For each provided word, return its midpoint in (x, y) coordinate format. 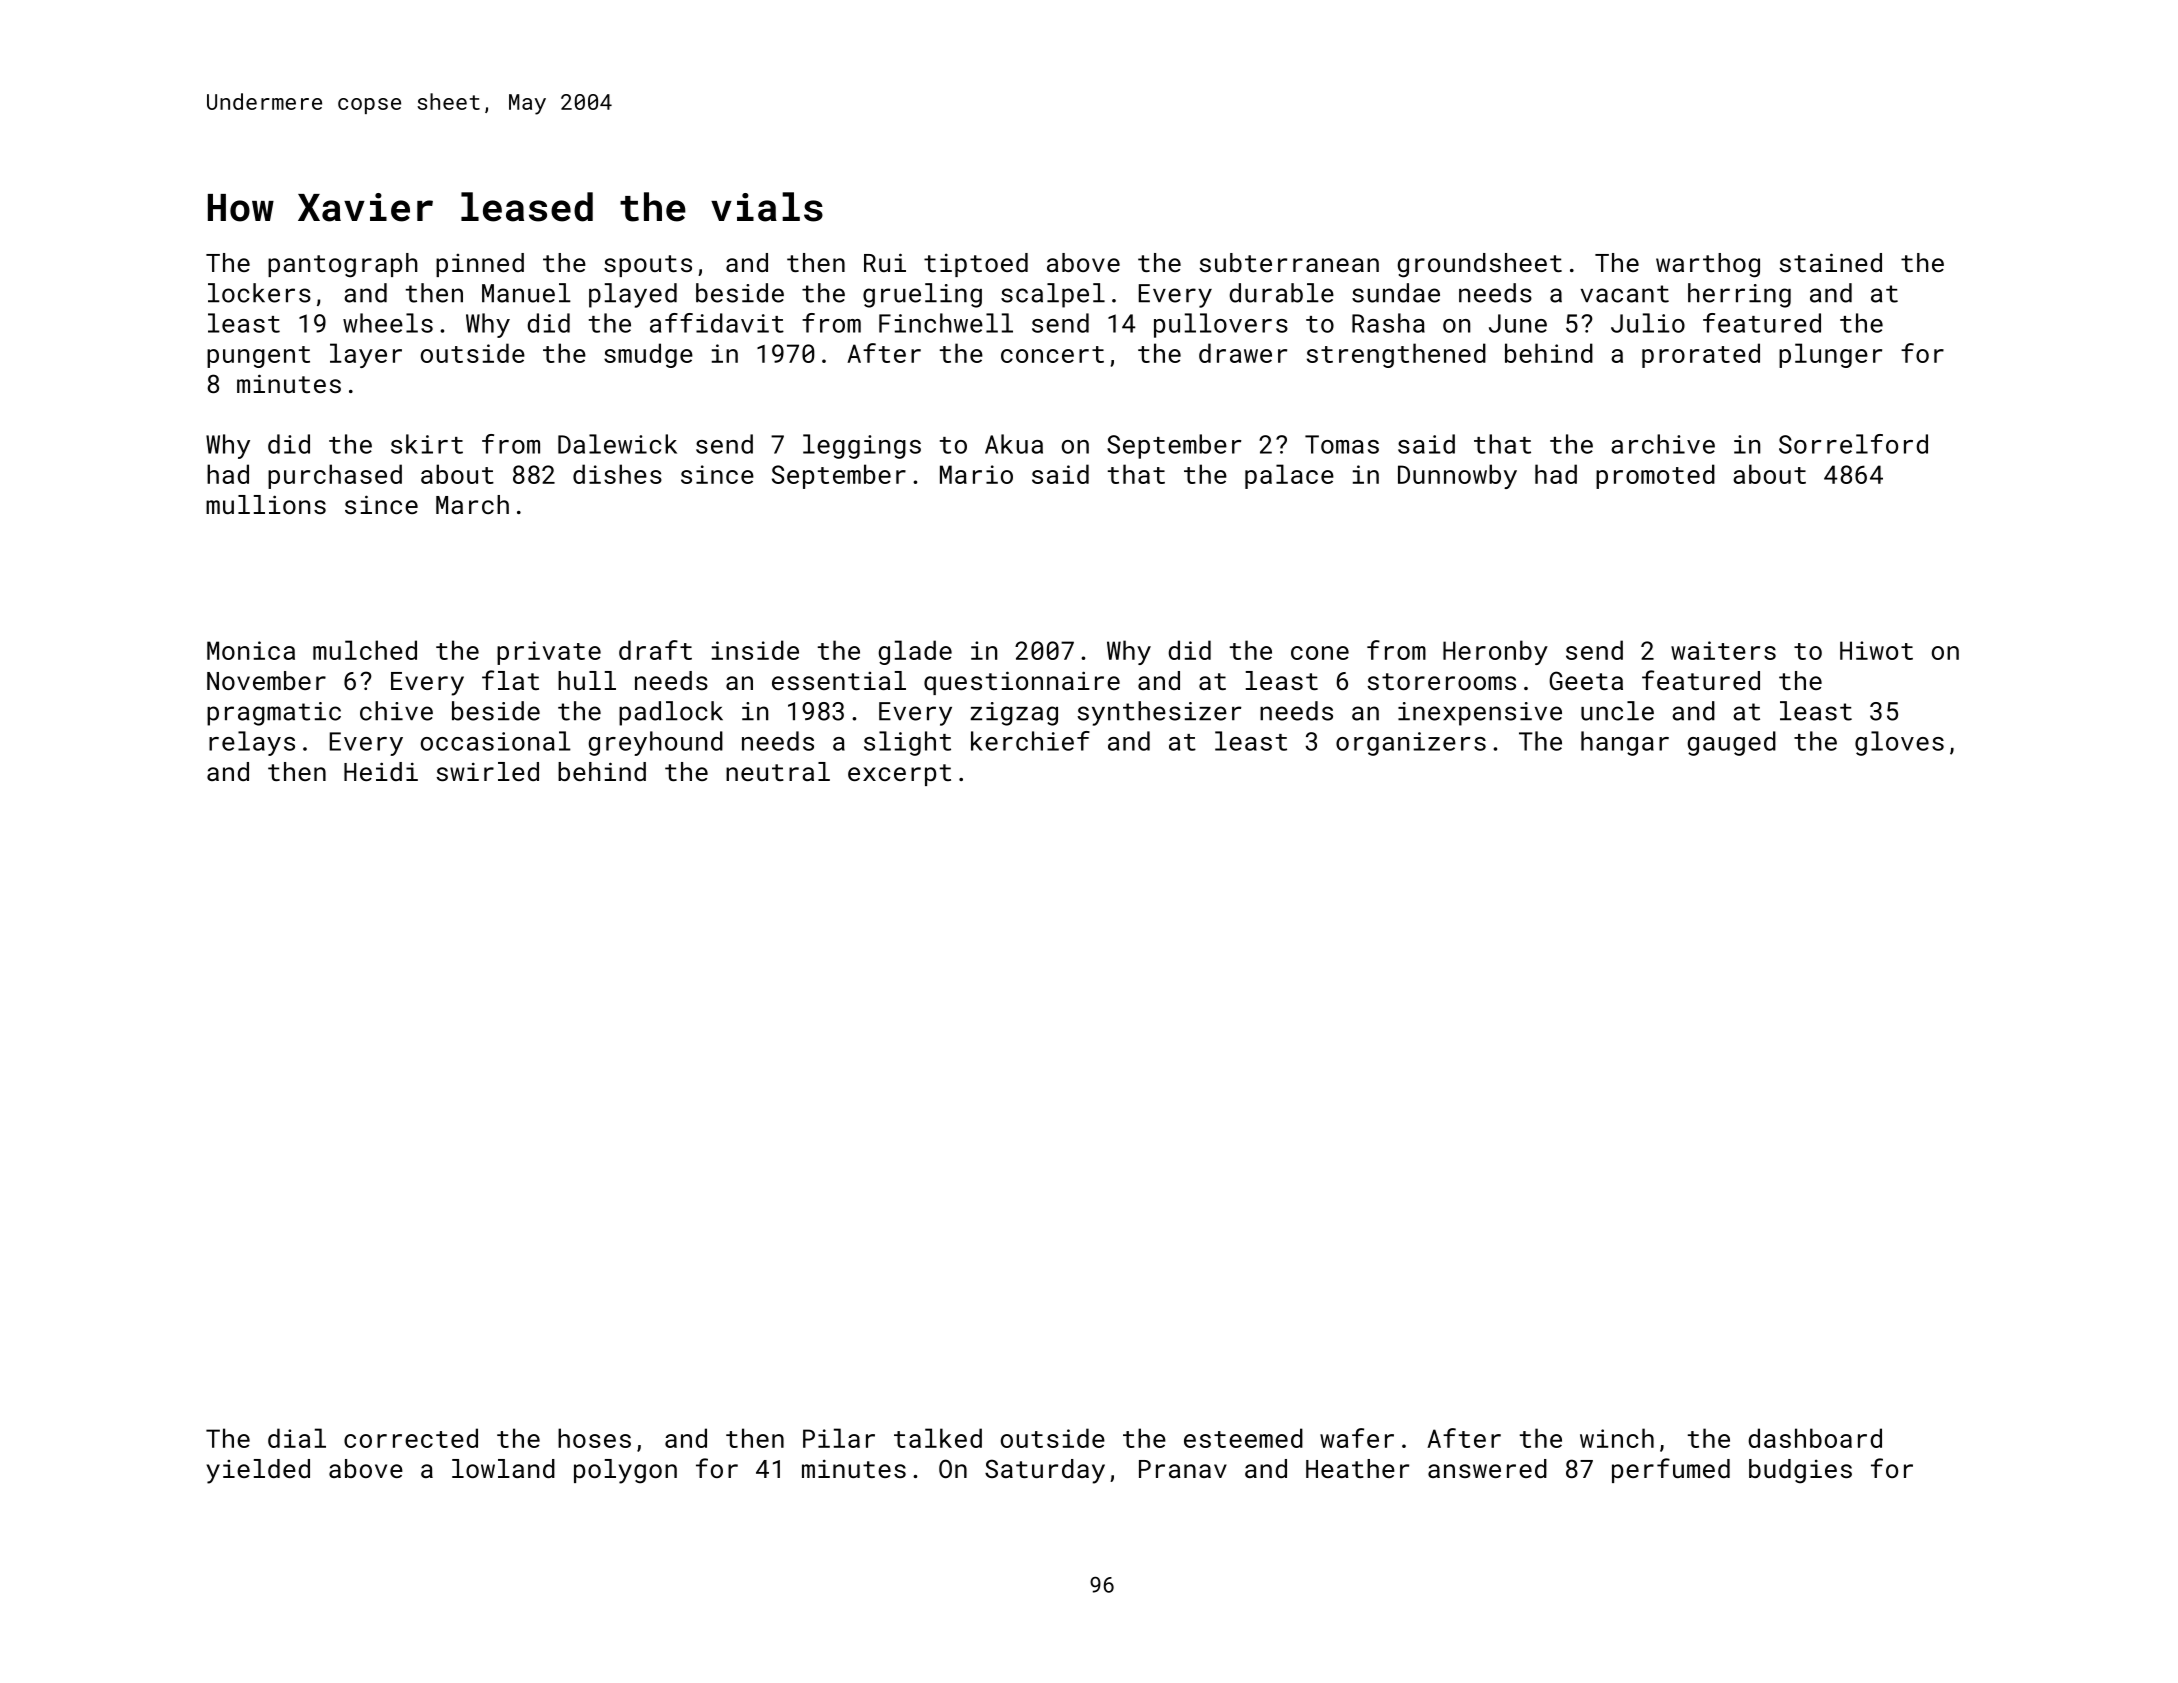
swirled (488, 771)
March (472, 504)
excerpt (899, 775)
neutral (778, 771)
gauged (1731, 743)
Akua (1014, 444)
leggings (862, 446)
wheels (388, 323)
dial (297, 1438)
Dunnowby (1457, 476)
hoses (594, 1438)
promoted (1655, 476)
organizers (1411, 744)
